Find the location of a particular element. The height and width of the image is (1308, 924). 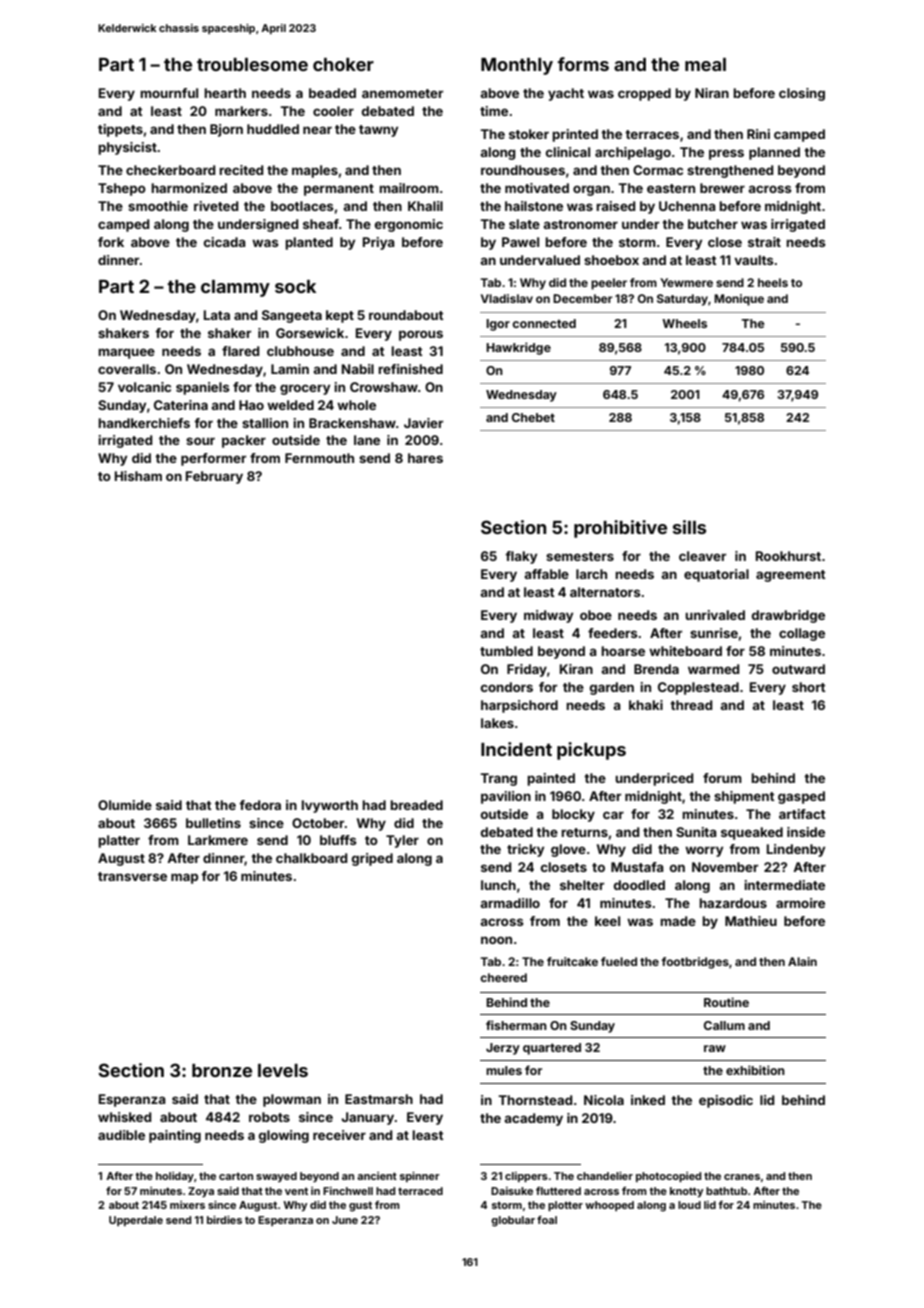

birdies is located at coordinates (224, 1220).
